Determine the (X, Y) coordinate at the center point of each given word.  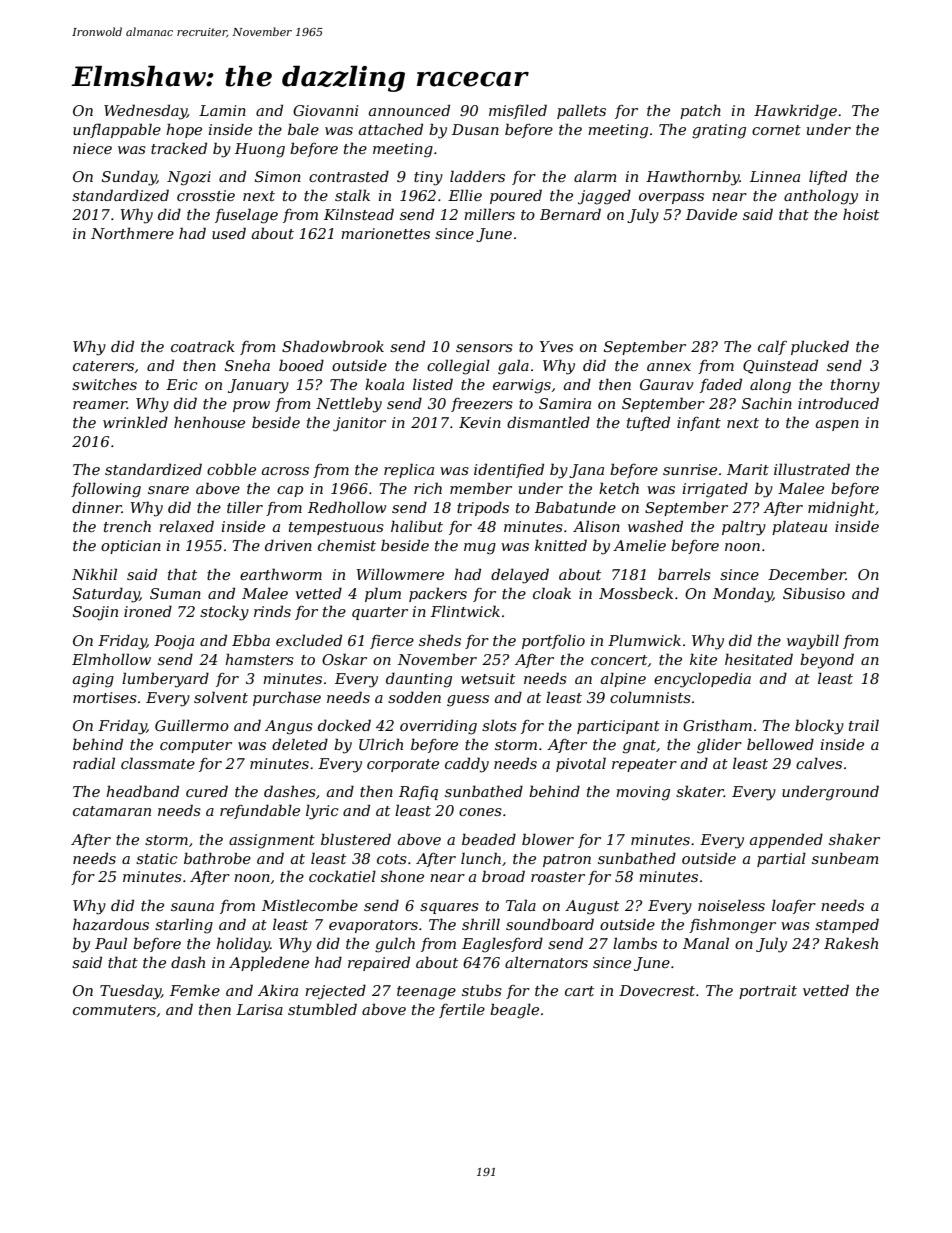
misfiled (518, 111)
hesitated (759, 659)
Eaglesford (502, 945)
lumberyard (165, 680)
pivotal (581, 764)
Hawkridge (795, 112)
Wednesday (145, 112)
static (157, 858)
